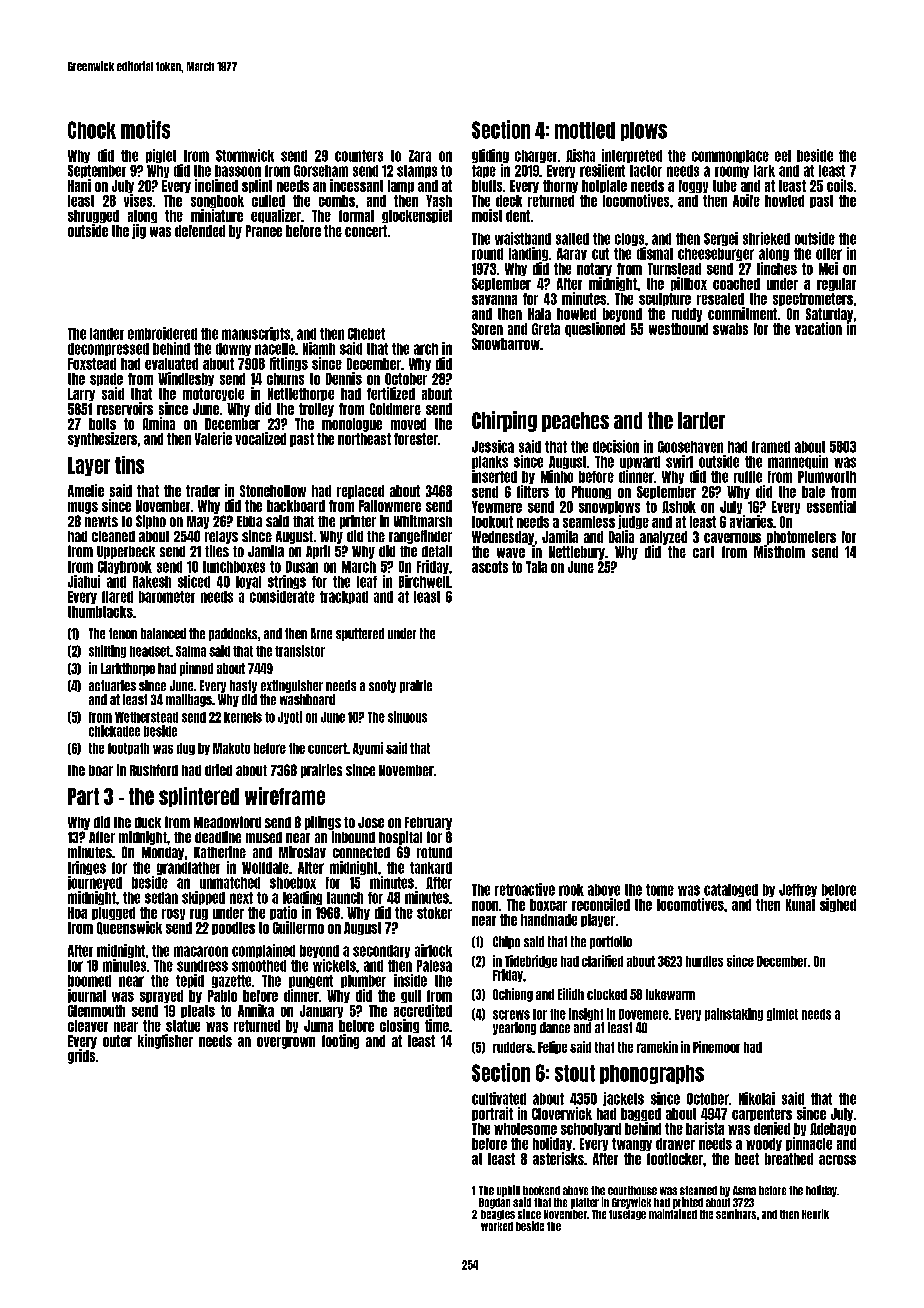  I want to click on Stormwick, so click(245, 155).
